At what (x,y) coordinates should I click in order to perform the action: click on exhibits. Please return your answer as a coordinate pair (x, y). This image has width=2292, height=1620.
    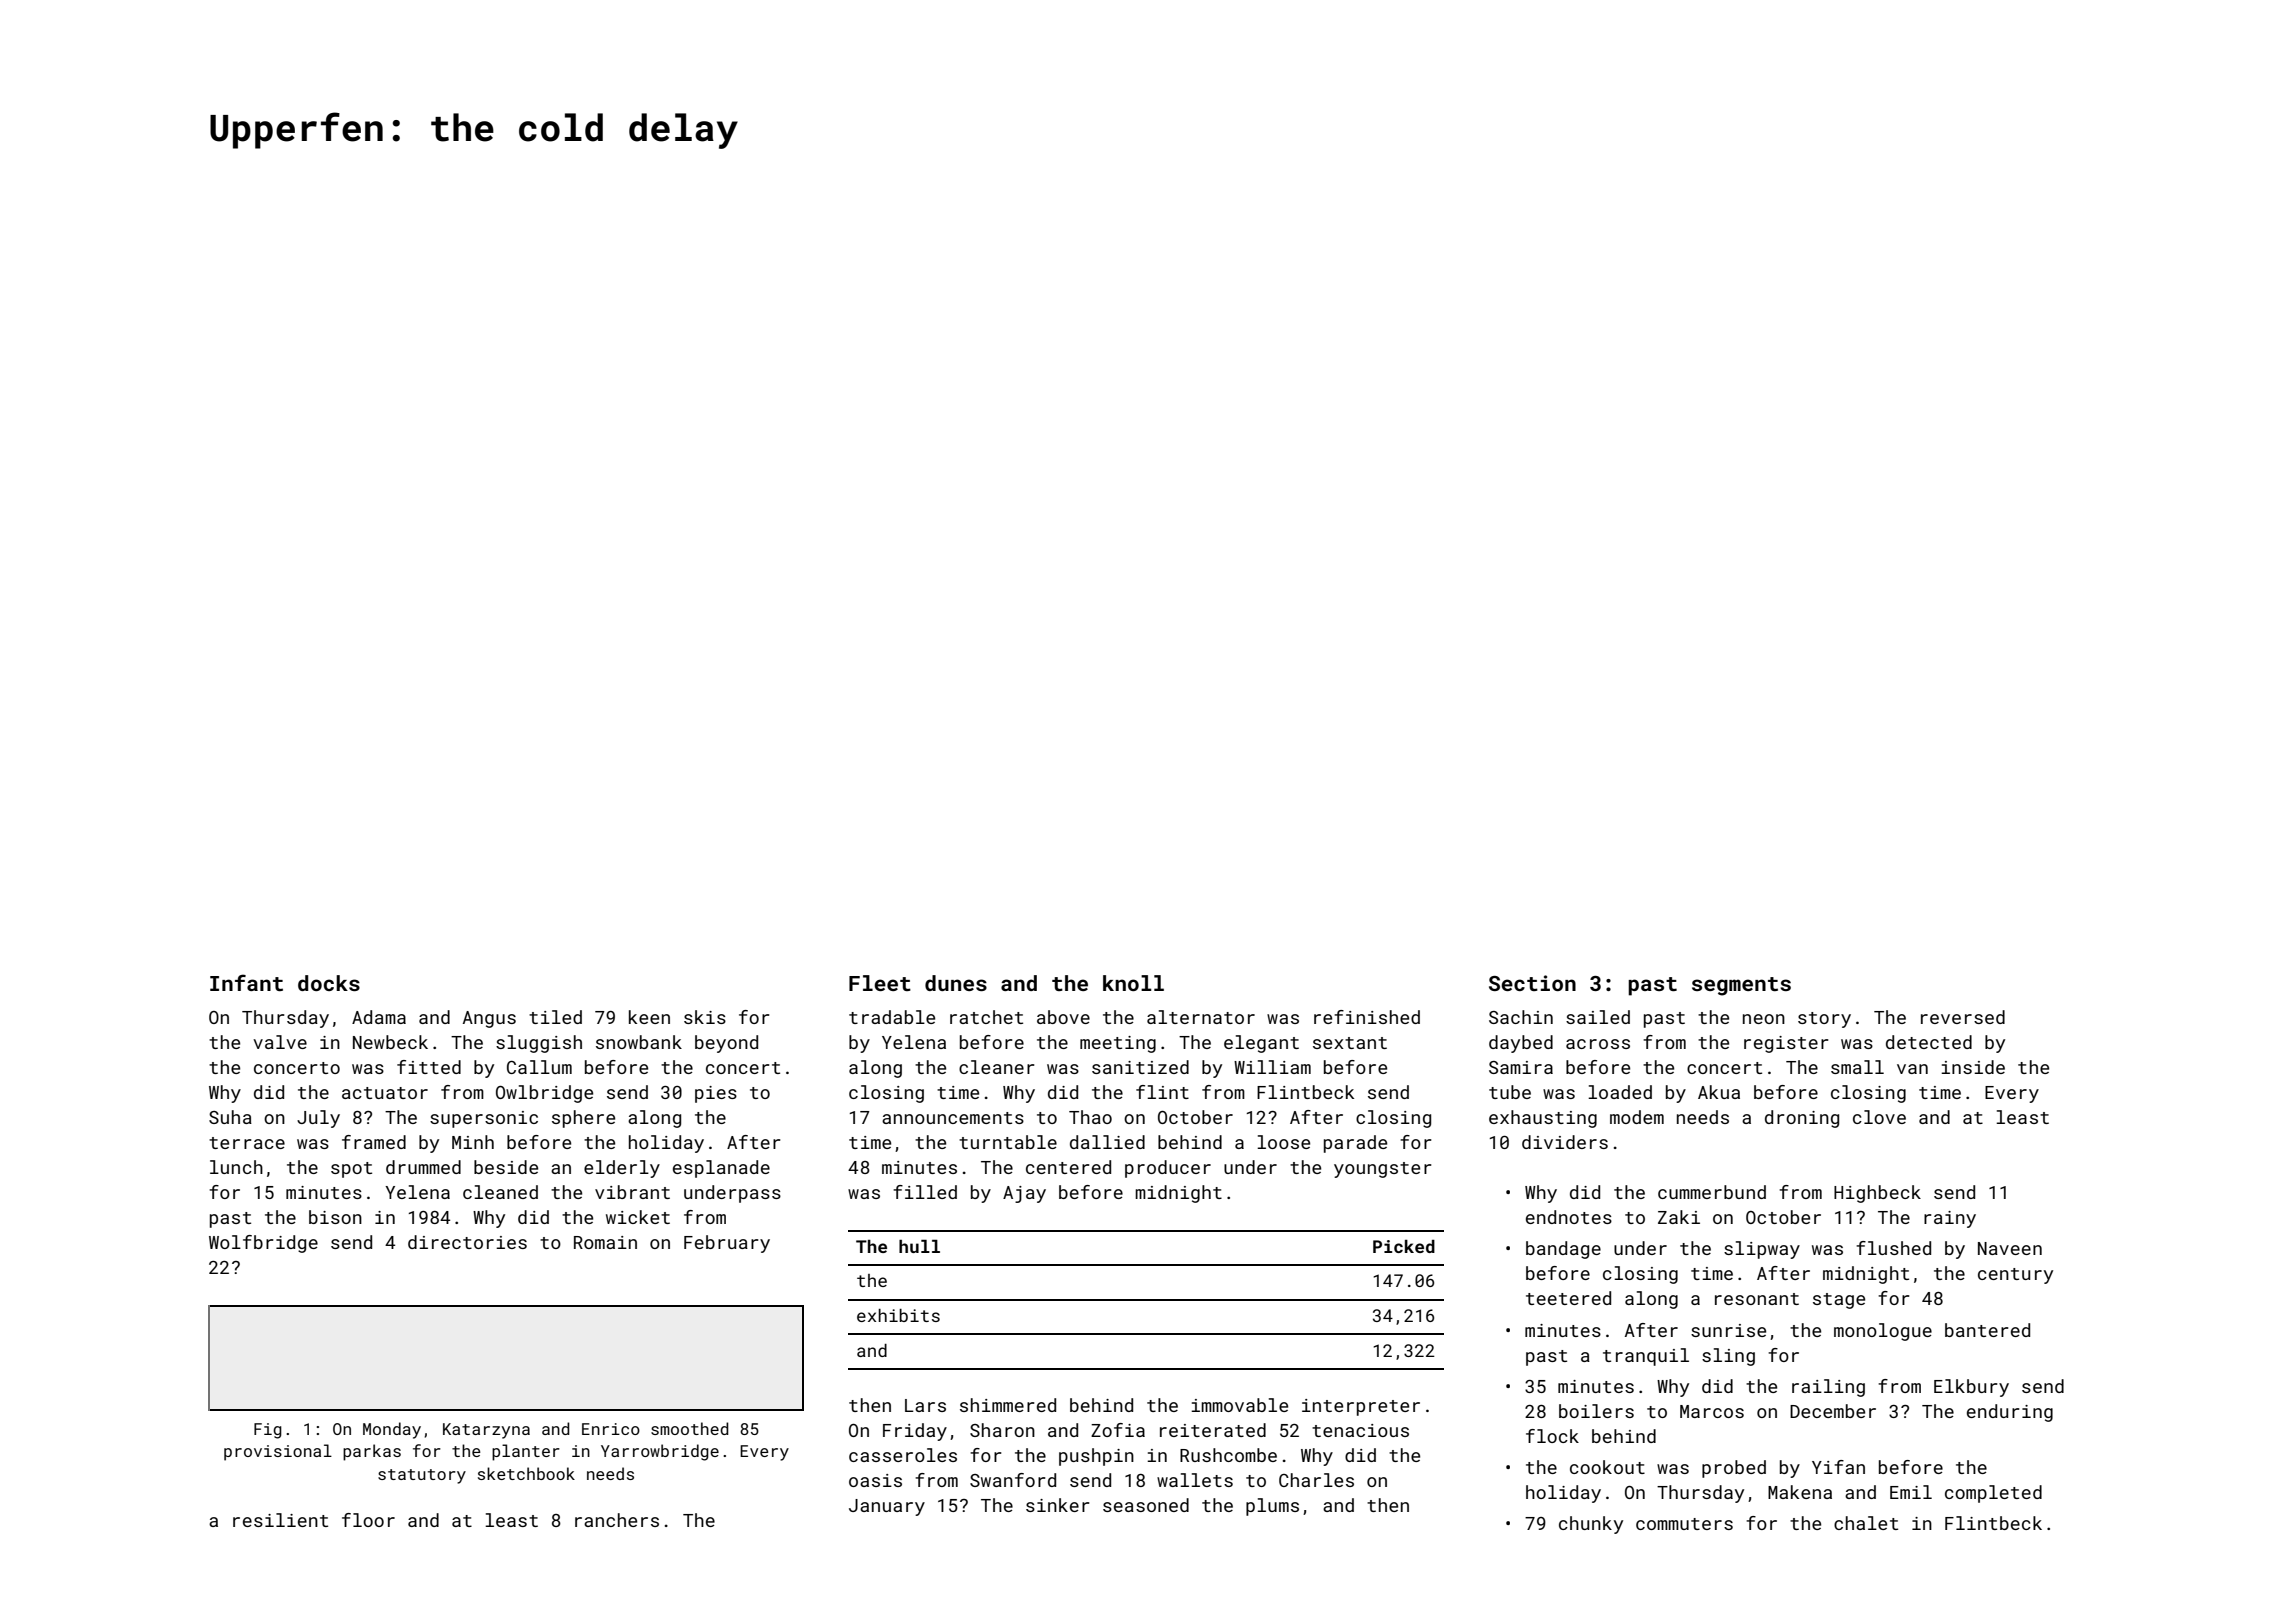
    Looking at the image, I should click on (898, 1315).
